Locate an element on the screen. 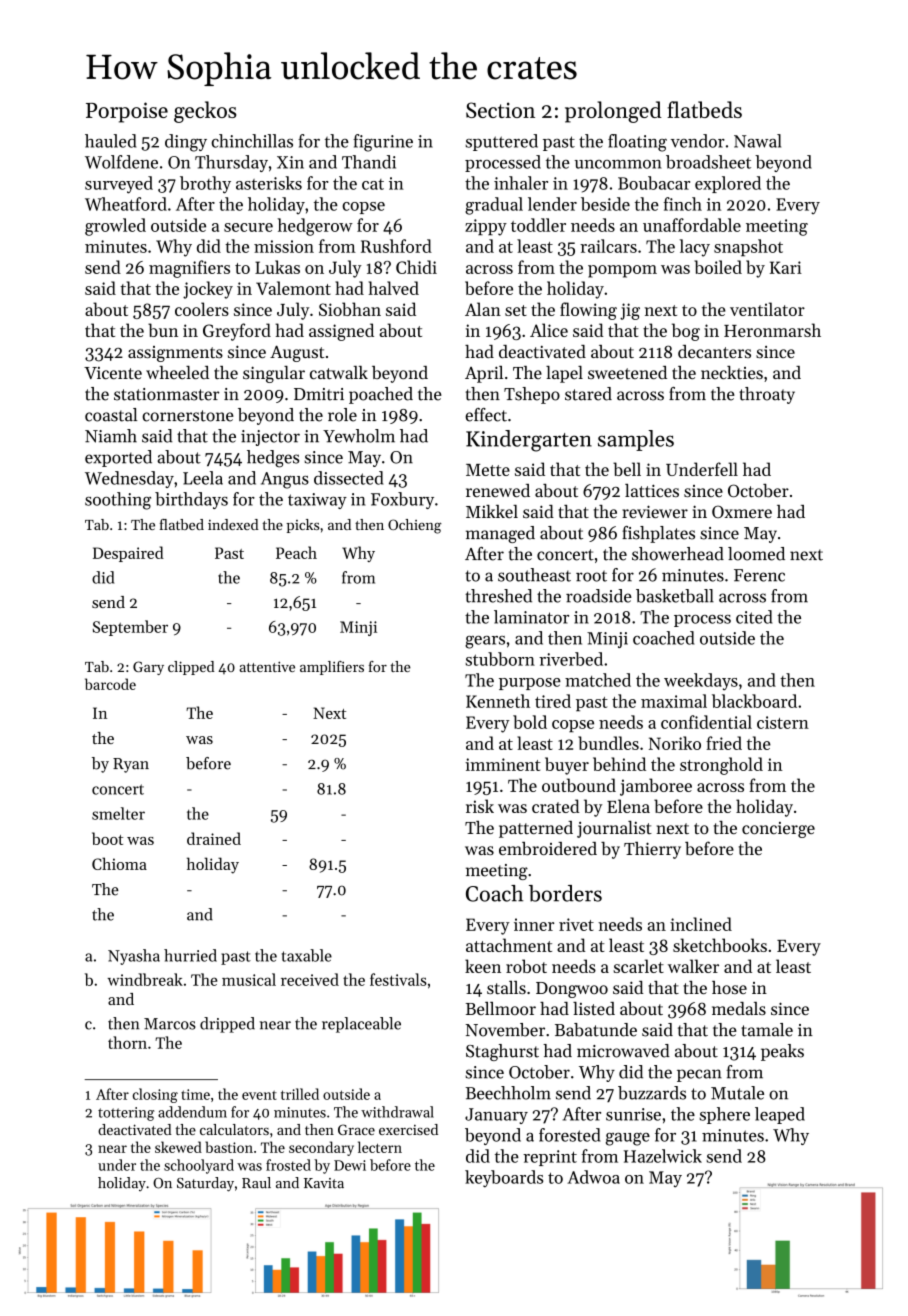  indexed is located at coordinates (233, 524).
